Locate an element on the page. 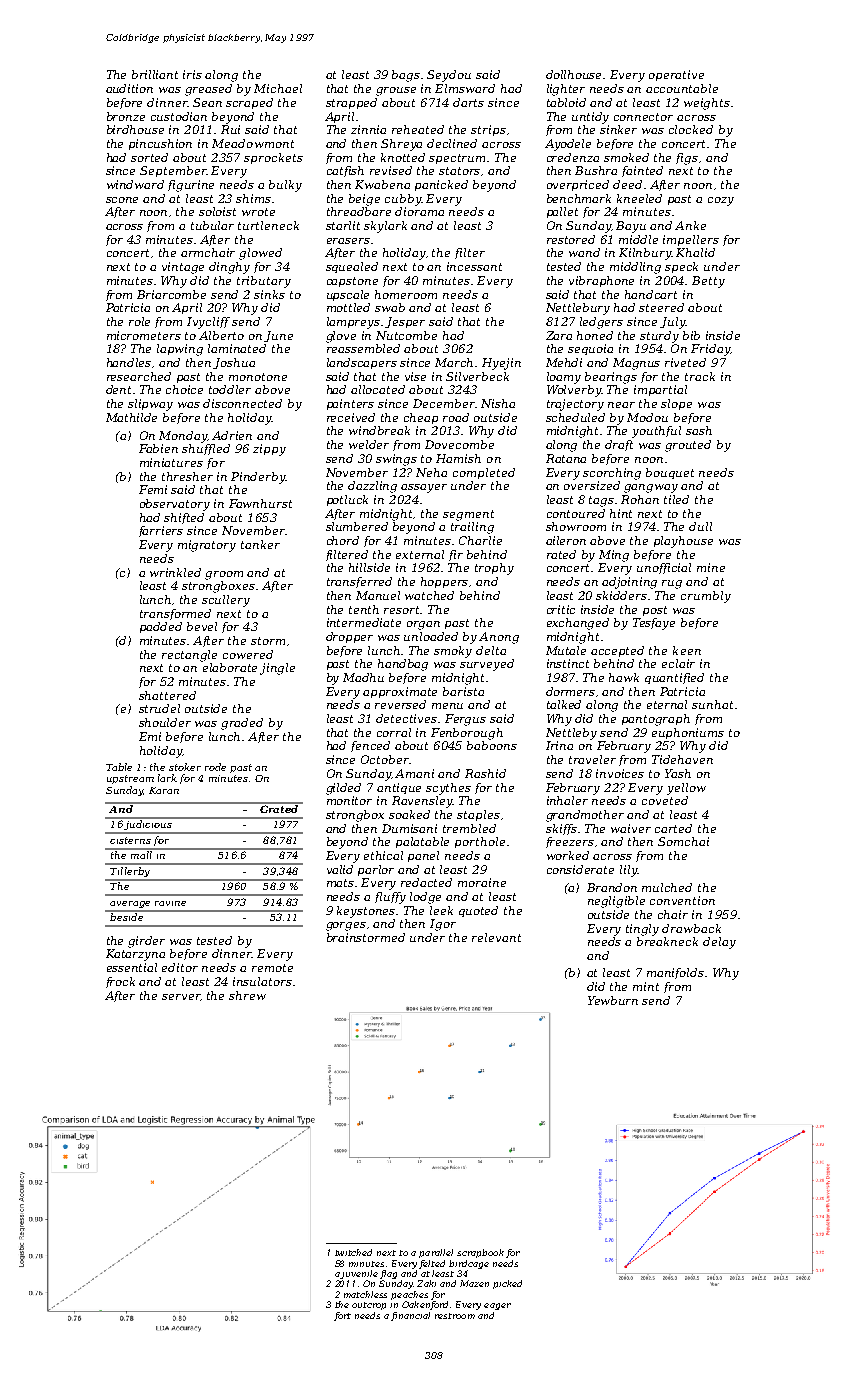  Yewburn is located at coordinates (613, 1000).
